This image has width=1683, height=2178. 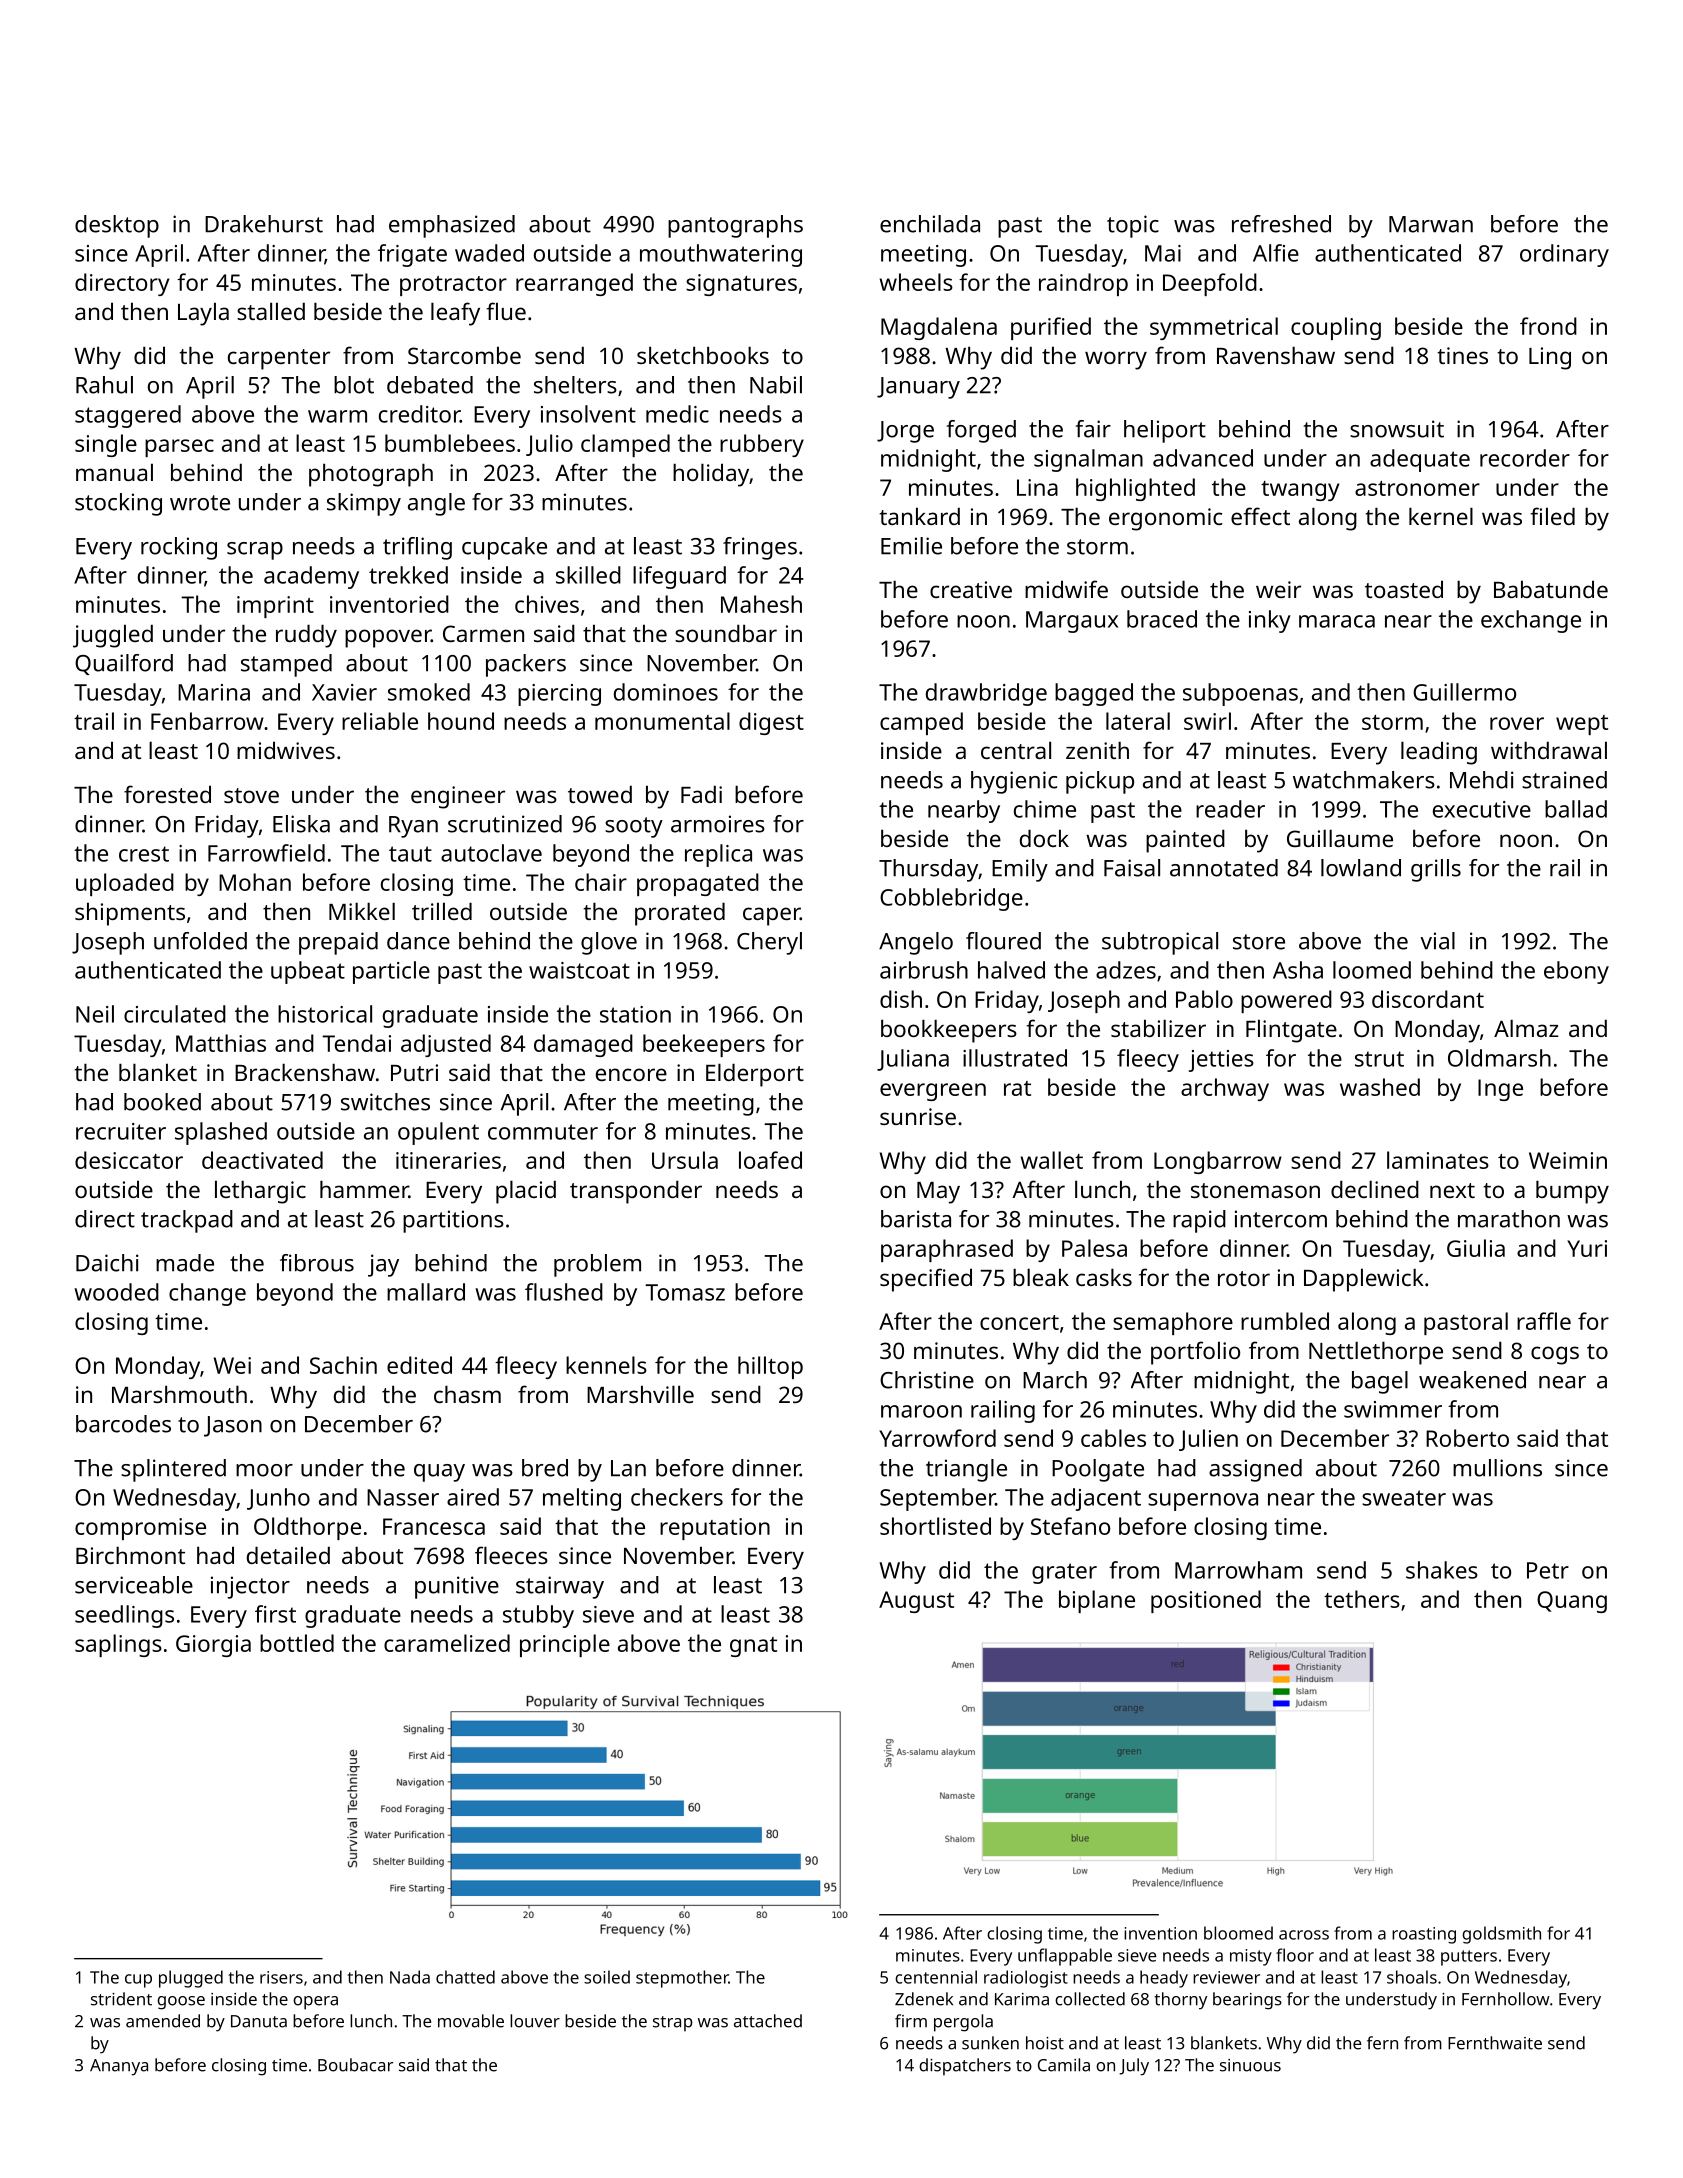 I want to click on attached, so click(x=768, y=2021).
